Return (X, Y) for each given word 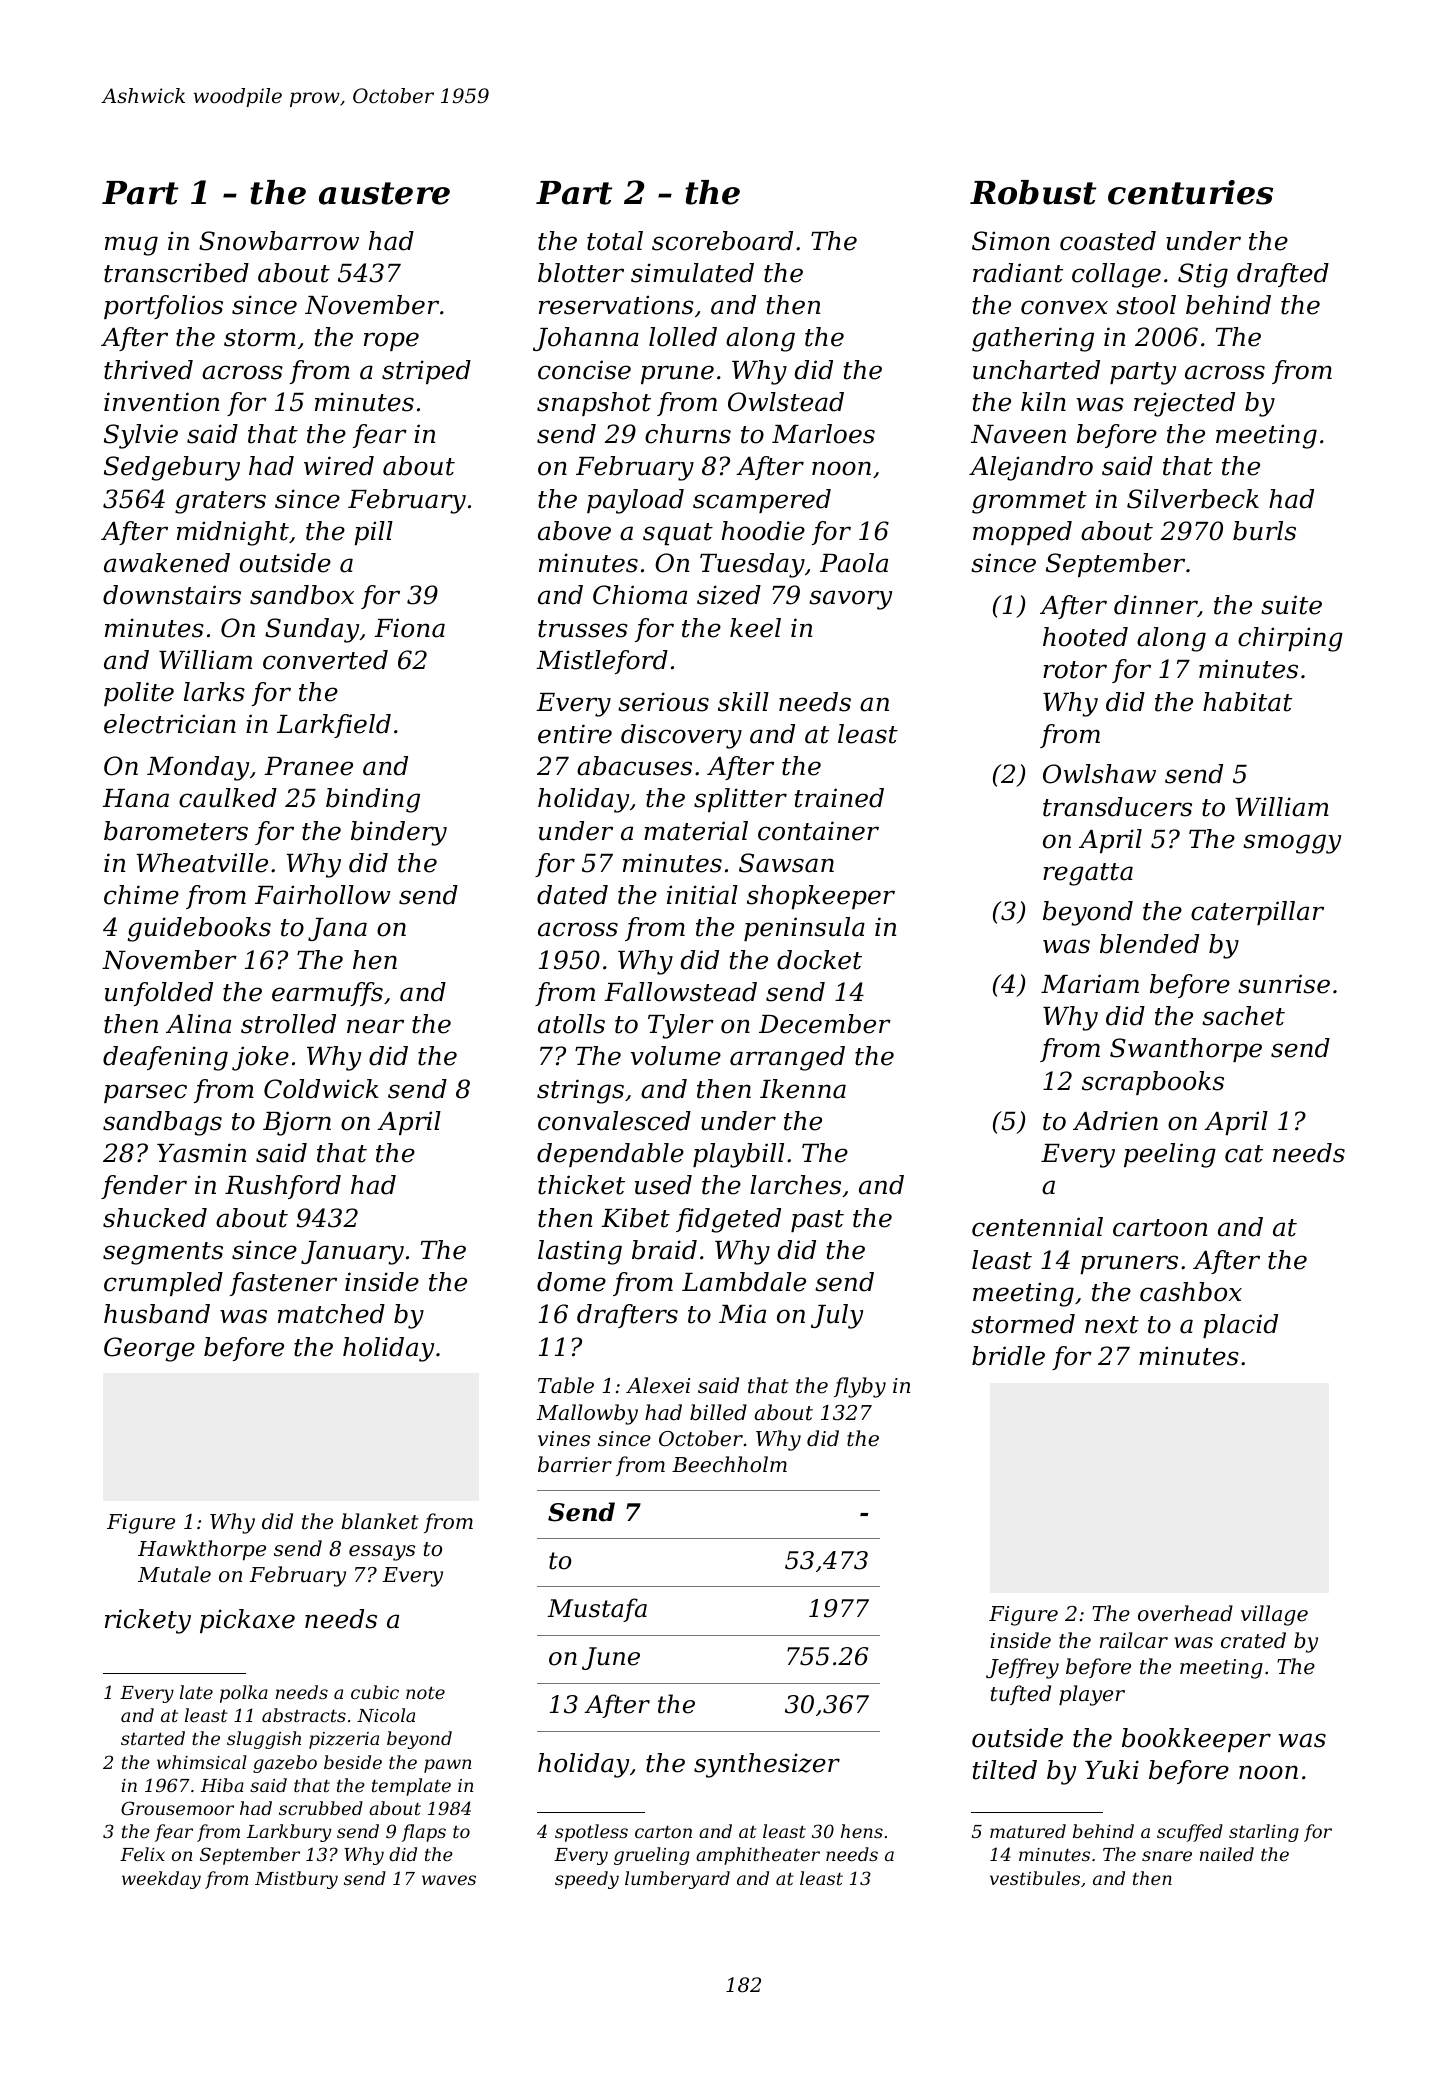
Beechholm (729, 1464)
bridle (1008, 1356)
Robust (1033, 192)
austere (384, 193)
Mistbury (296, 1880)
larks (214, 692)
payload (635, 501)
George (149, 1349)
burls (1264, 531)
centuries (1190, 192)
